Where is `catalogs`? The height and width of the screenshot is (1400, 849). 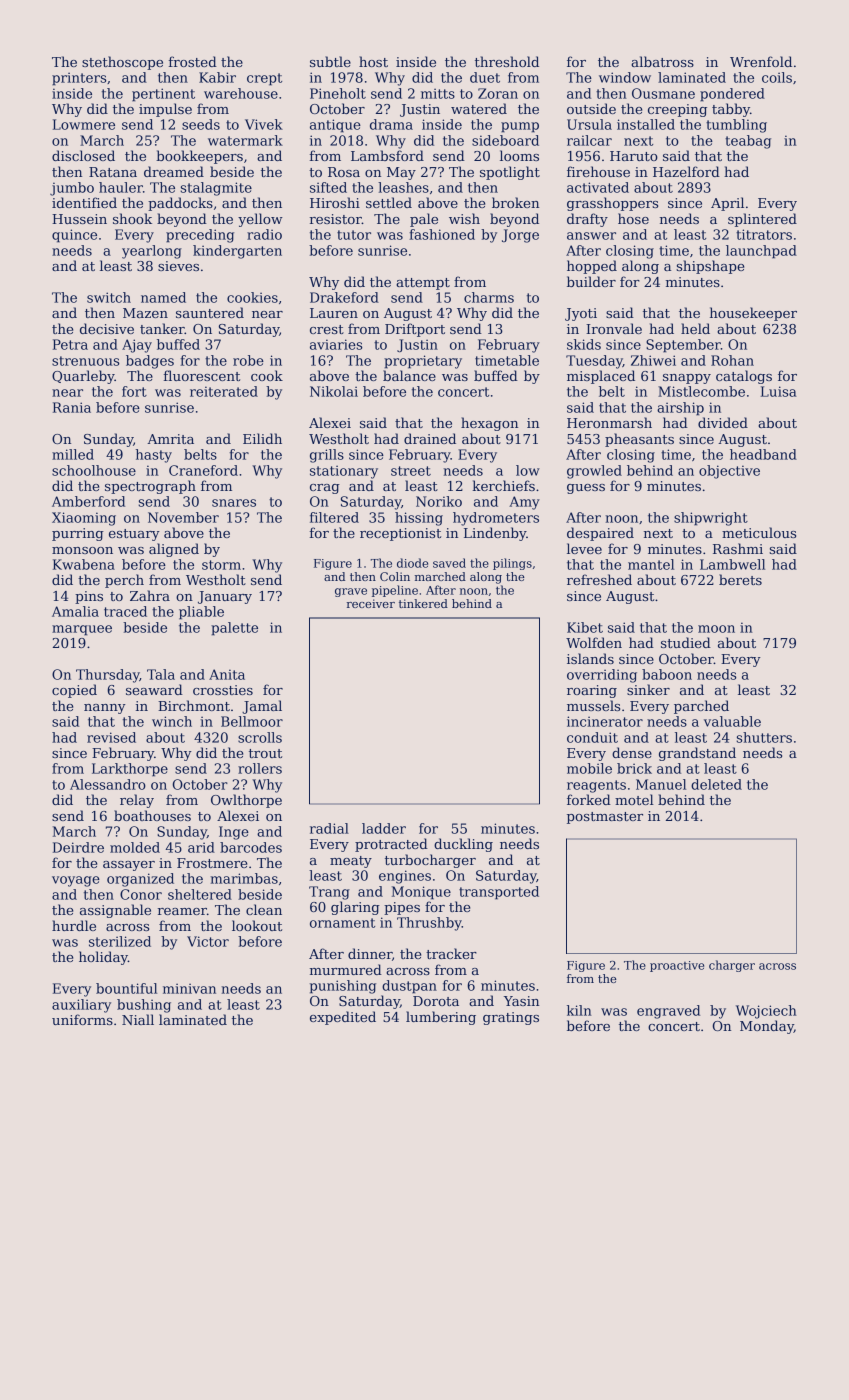
catalogs is located at coordinates (744, 377).
